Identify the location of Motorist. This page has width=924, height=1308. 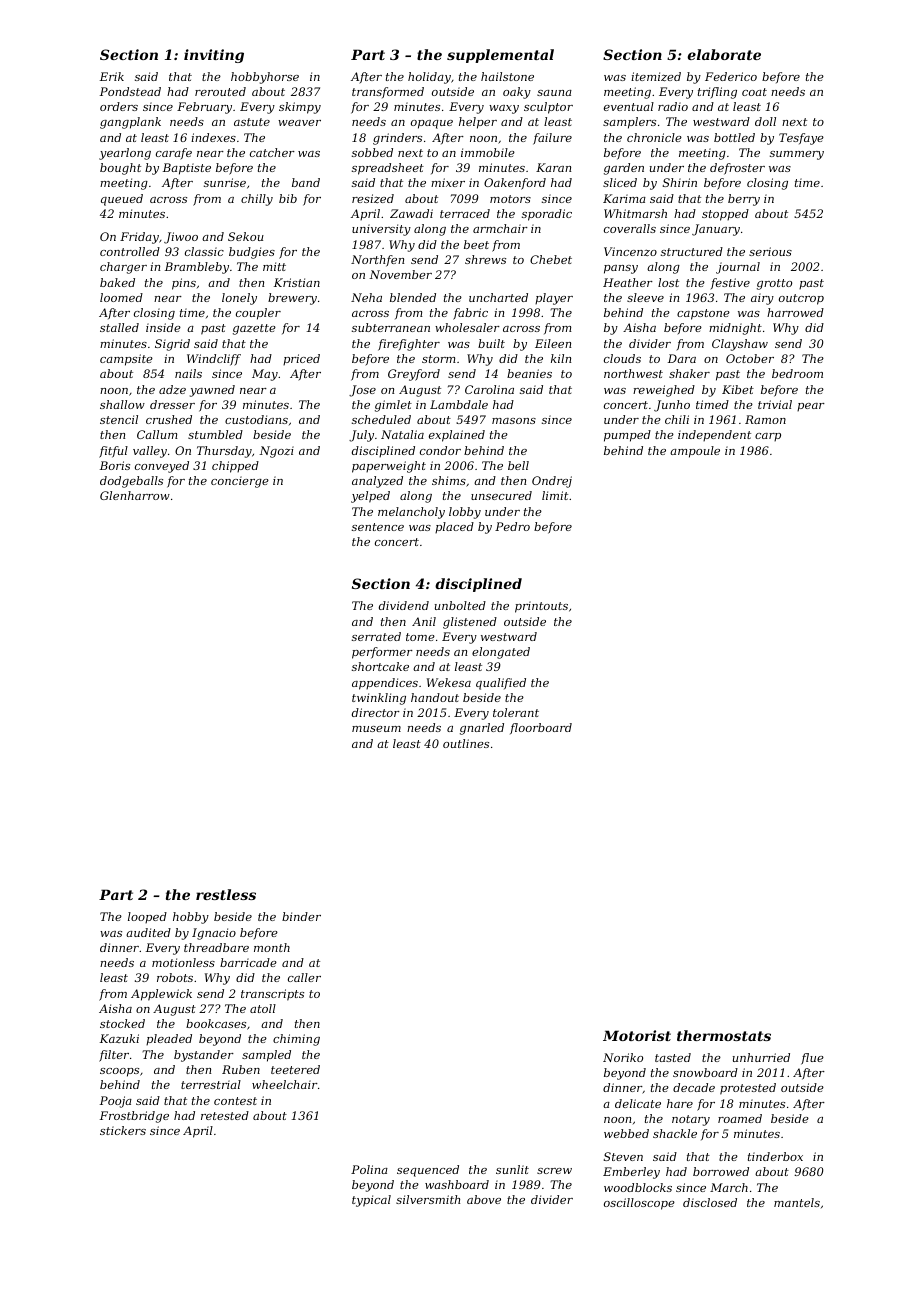
(637, 1035).
